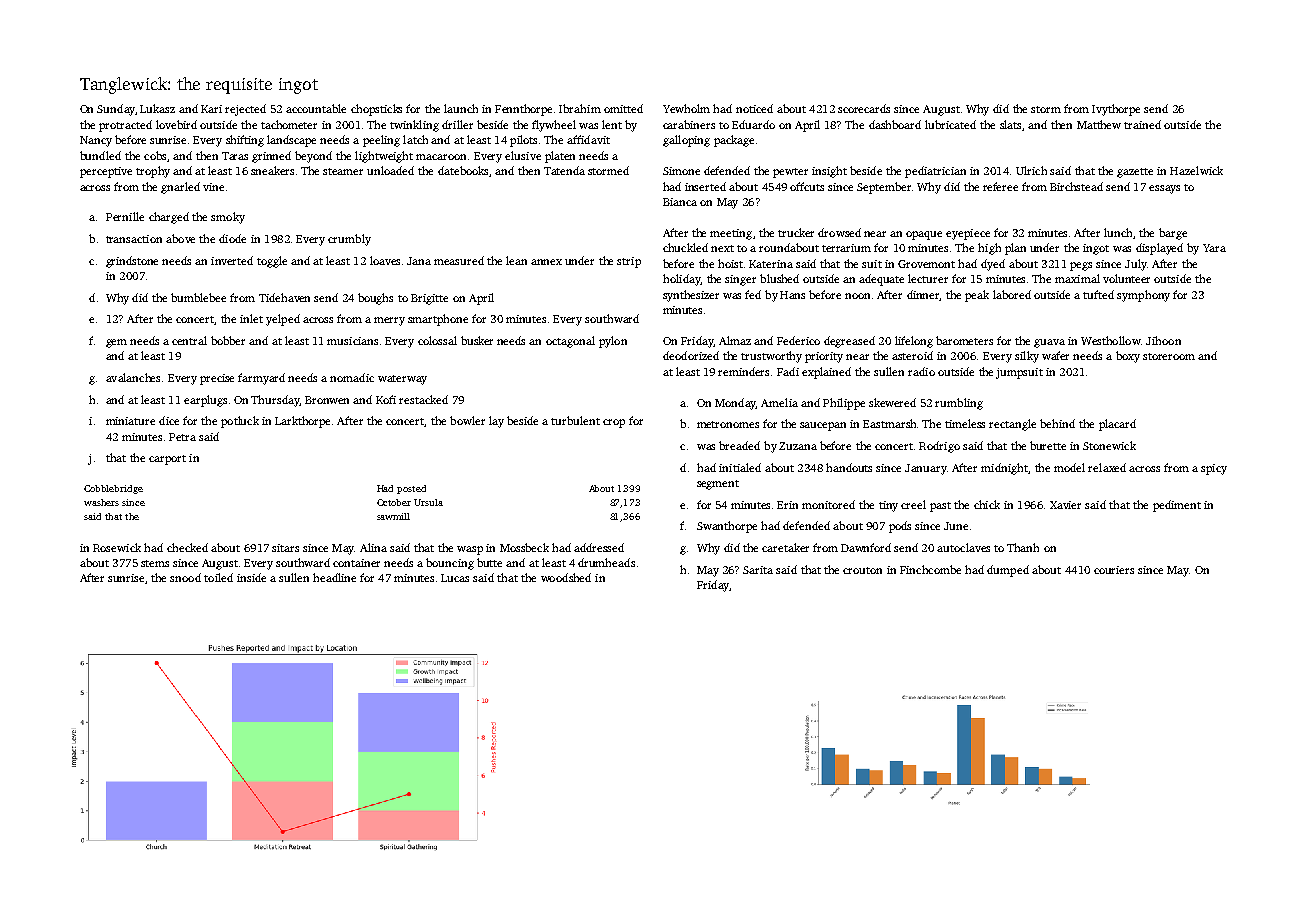 The height and width of the document is (924, 1308). What do you see at coordinates (211, 109) in the document?
I see `Kari` at bounding box center [211, 109].
